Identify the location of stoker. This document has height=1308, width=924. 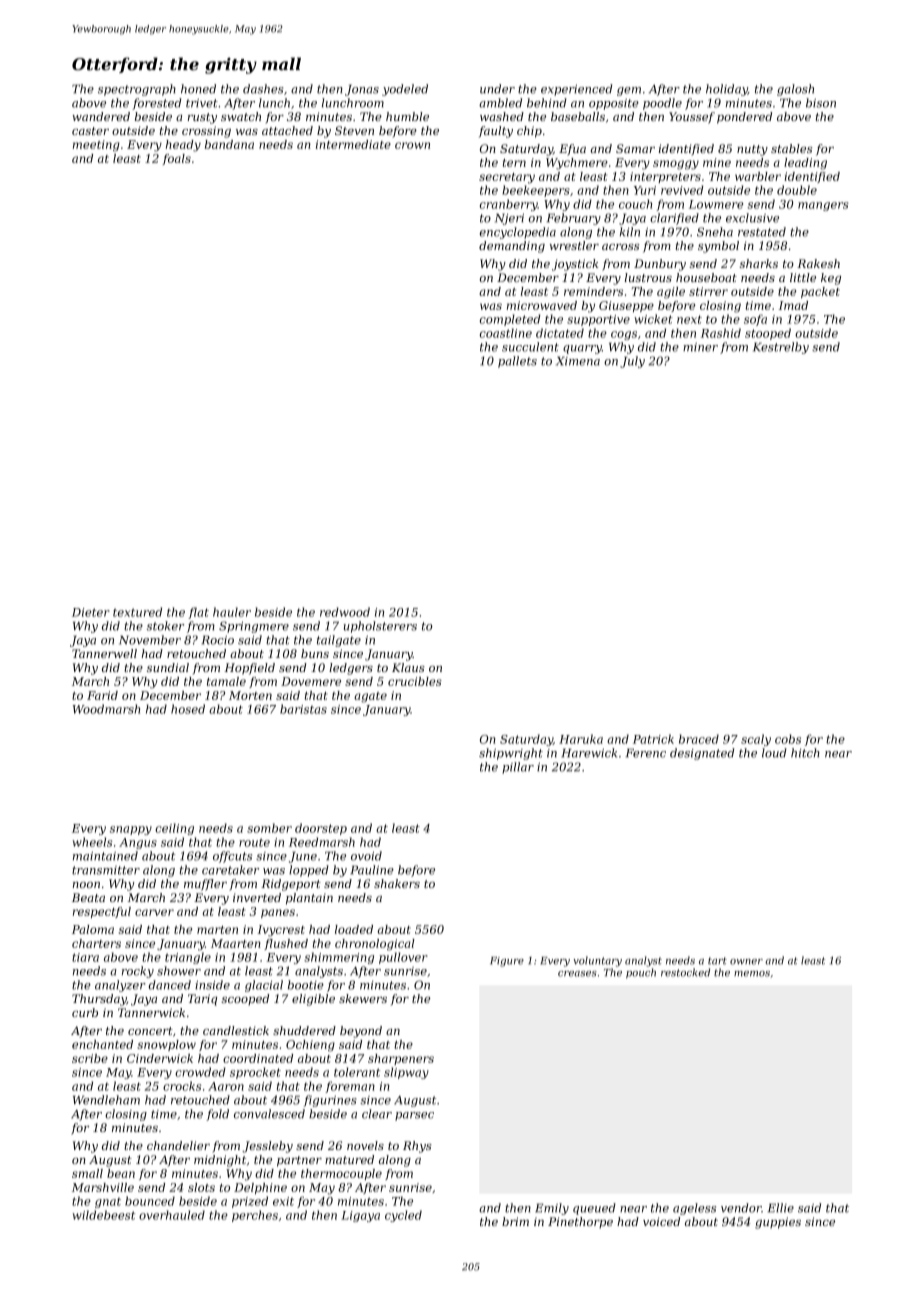
(165, 626).
